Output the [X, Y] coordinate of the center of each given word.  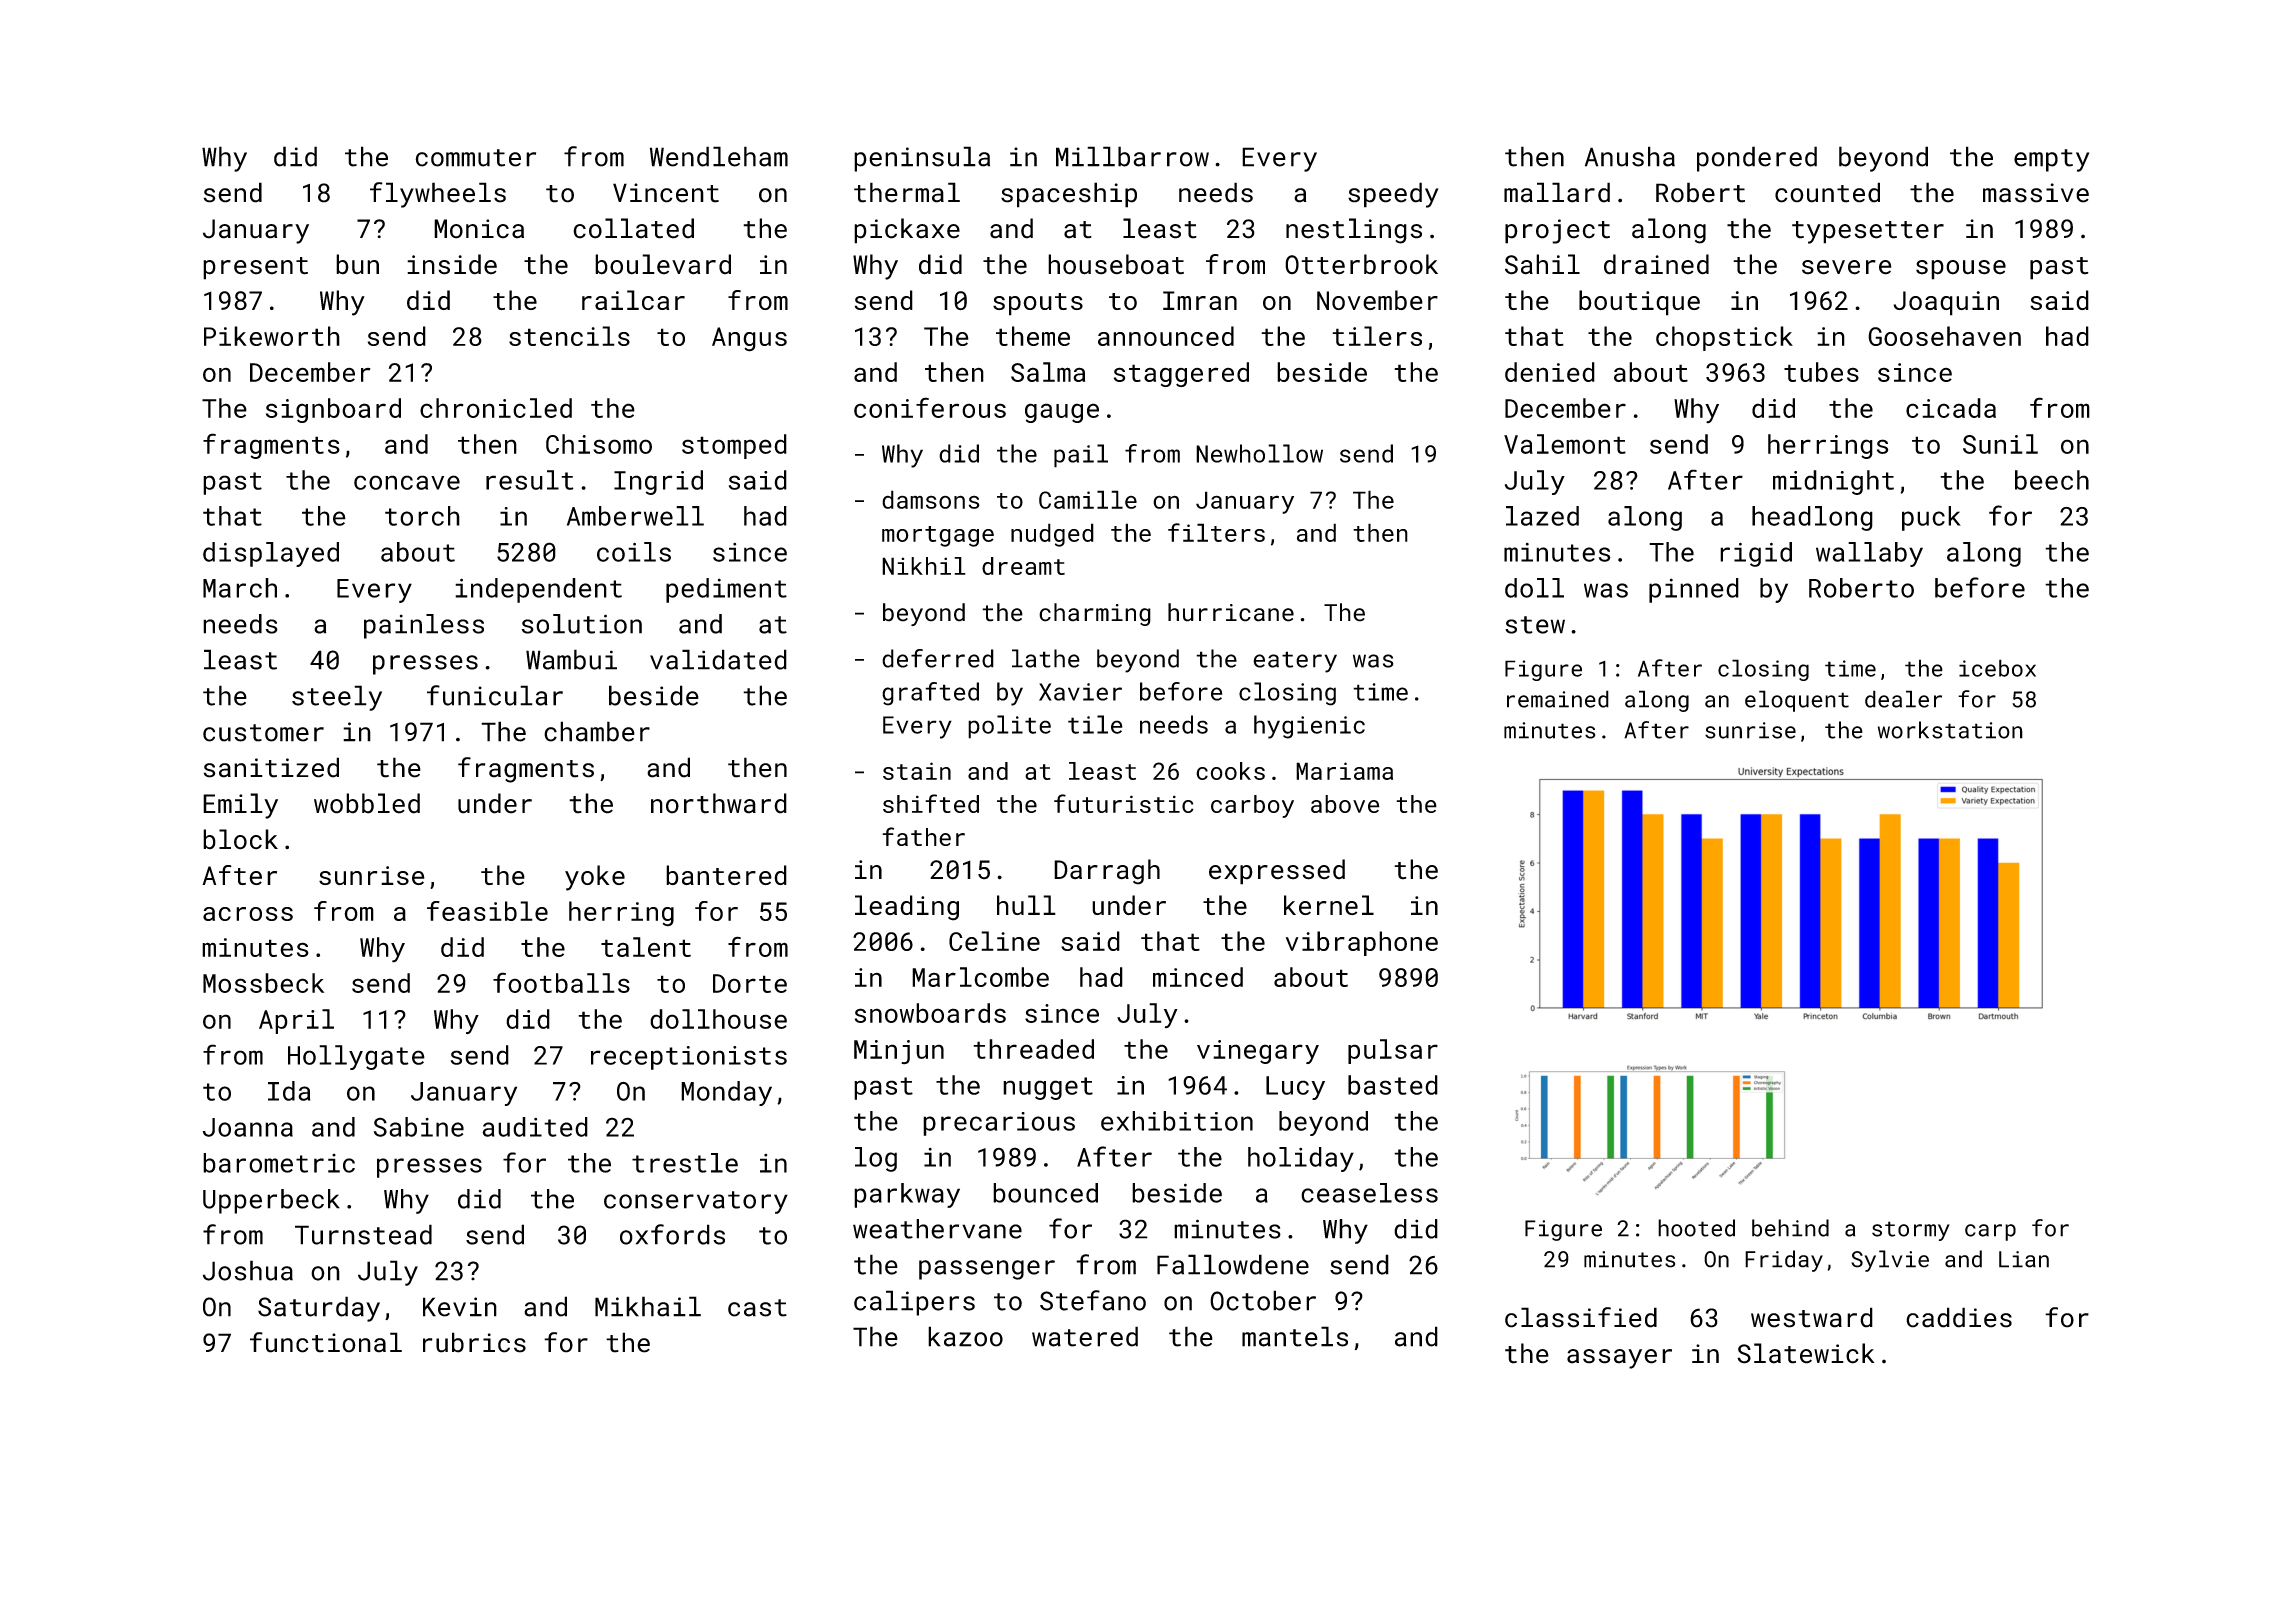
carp [1990, 1232]
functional [326, 1342]
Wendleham [719, 156]
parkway [907, 1195]
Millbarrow [1132, 156]
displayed [271, 554]
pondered [1757, 159]
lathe [1046, 658]
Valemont [1565, 444]
